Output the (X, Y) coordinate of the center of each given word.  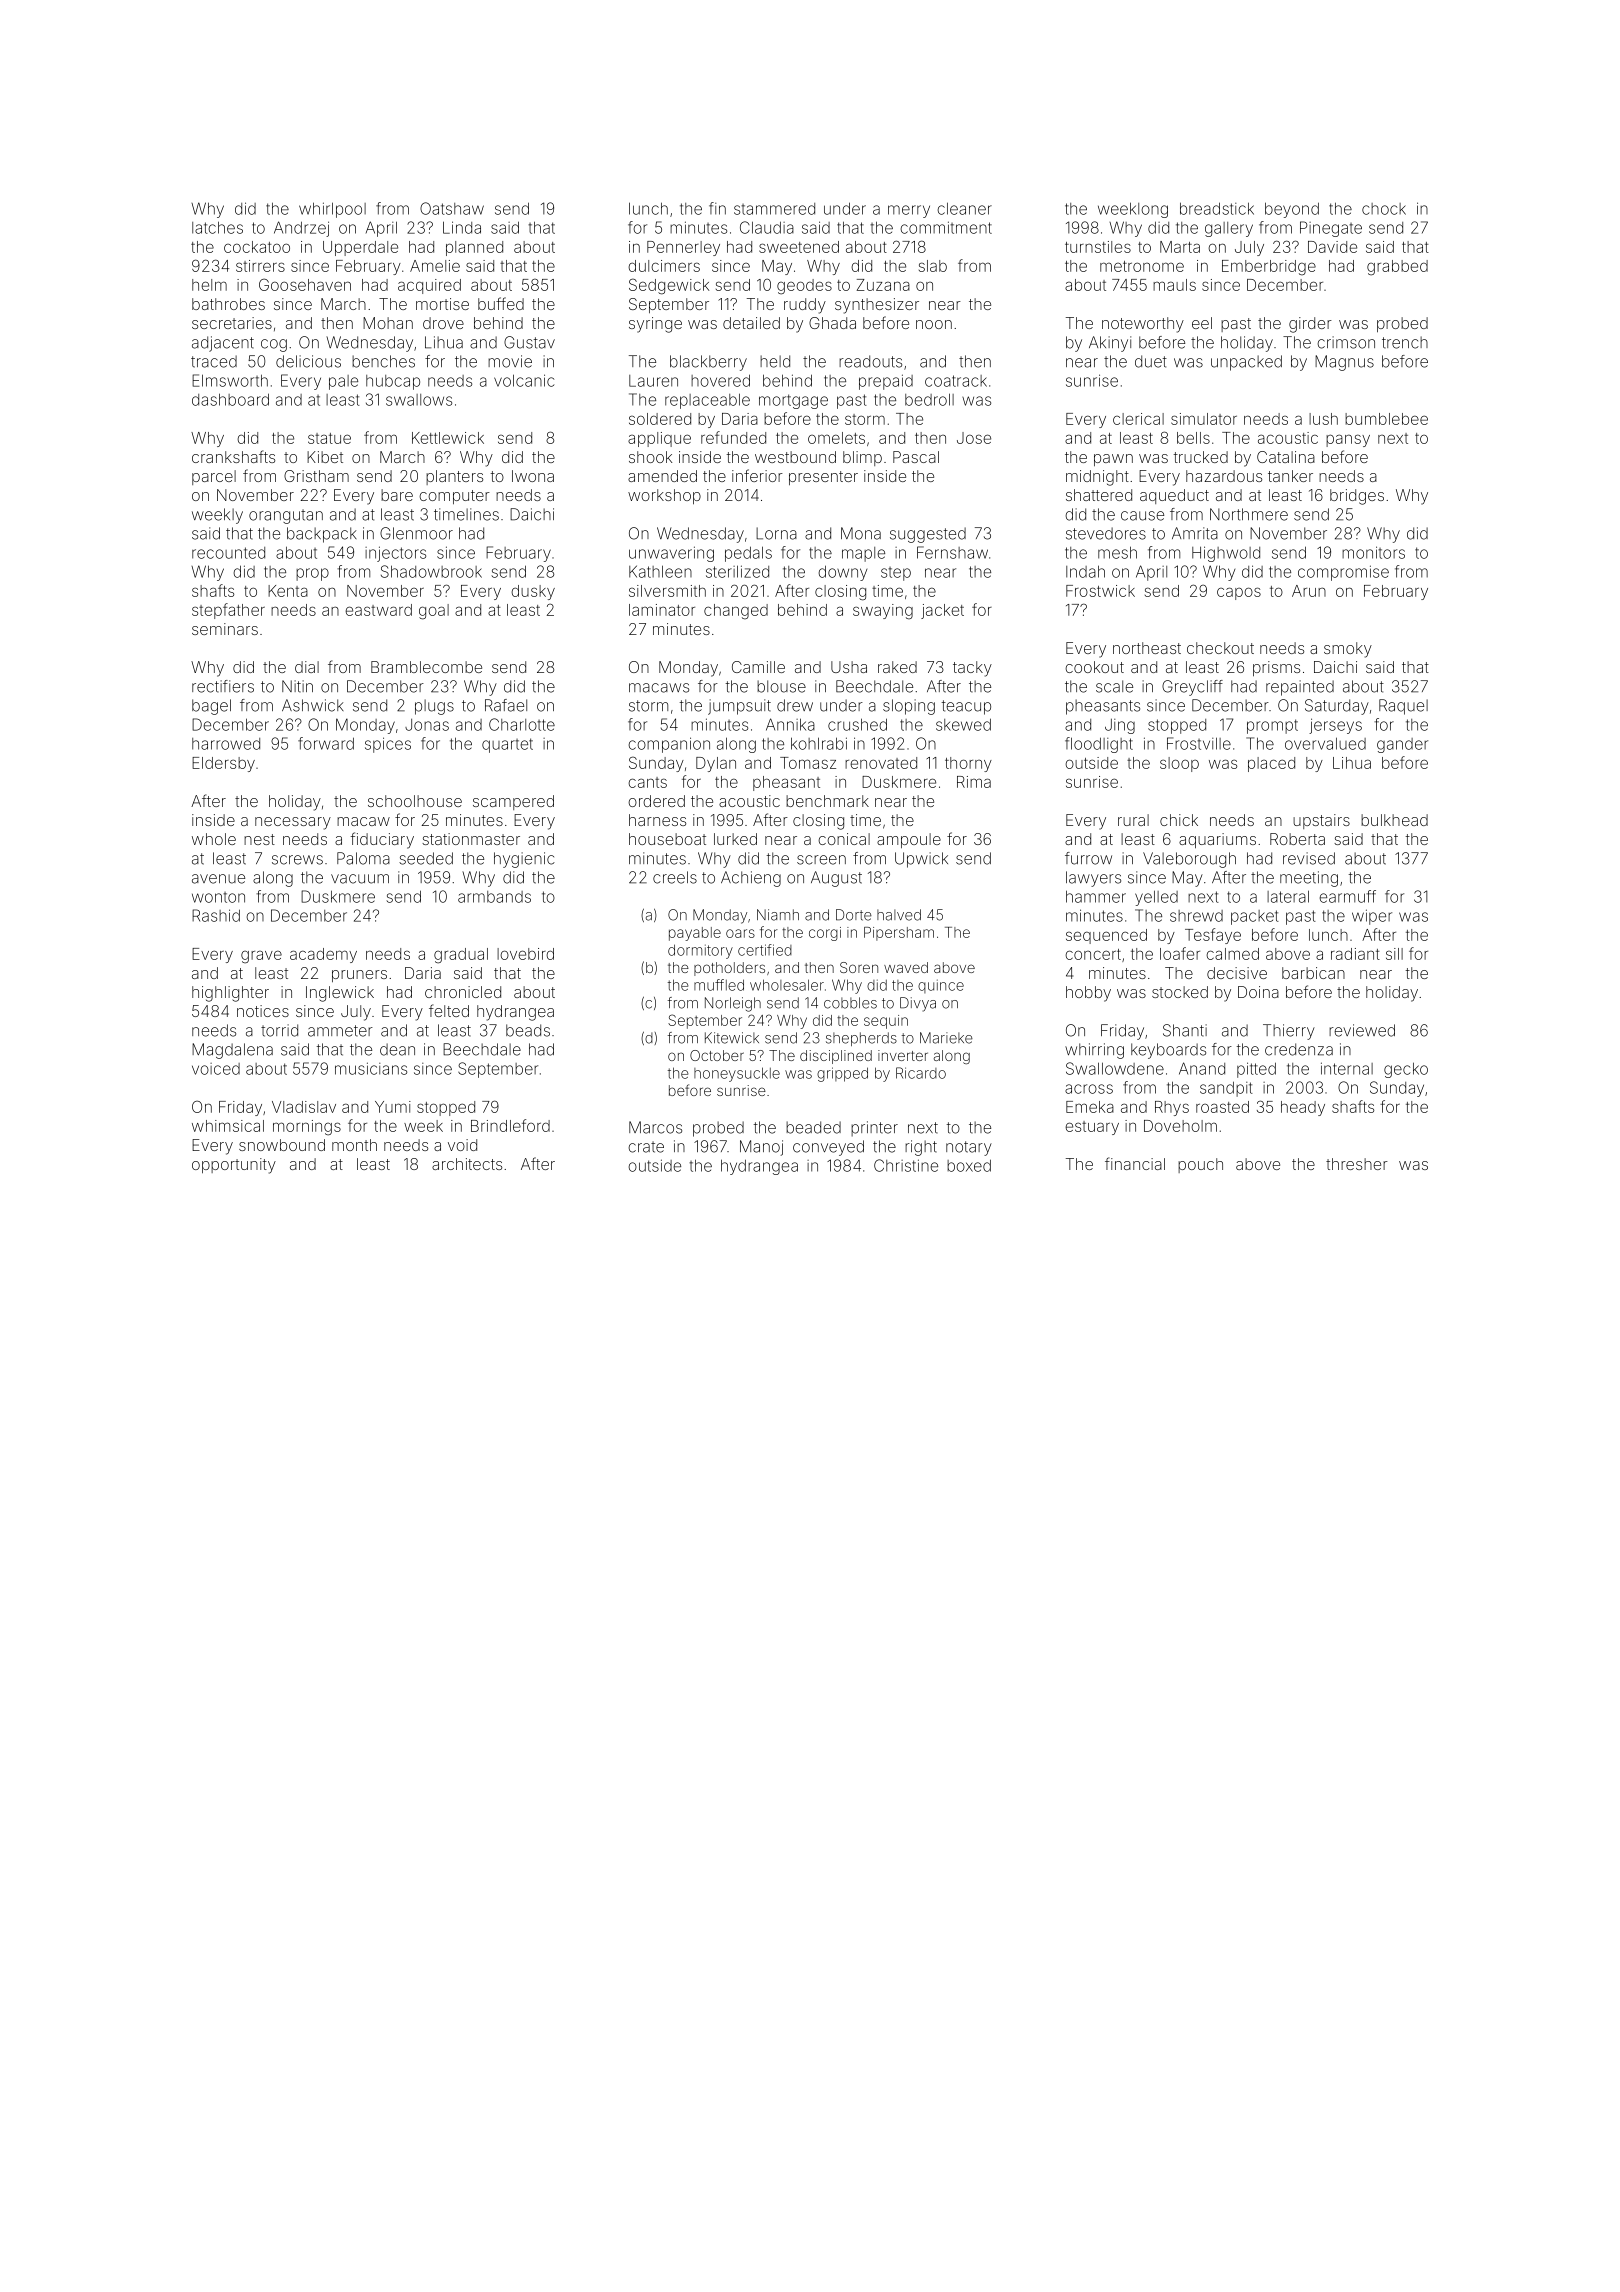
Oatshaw (452, 208)
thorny (968, 764)
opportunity (234, 1166)
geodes (804, 287)
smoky (1348, 650)
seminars (225, 629)
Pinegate (1331, 229)
